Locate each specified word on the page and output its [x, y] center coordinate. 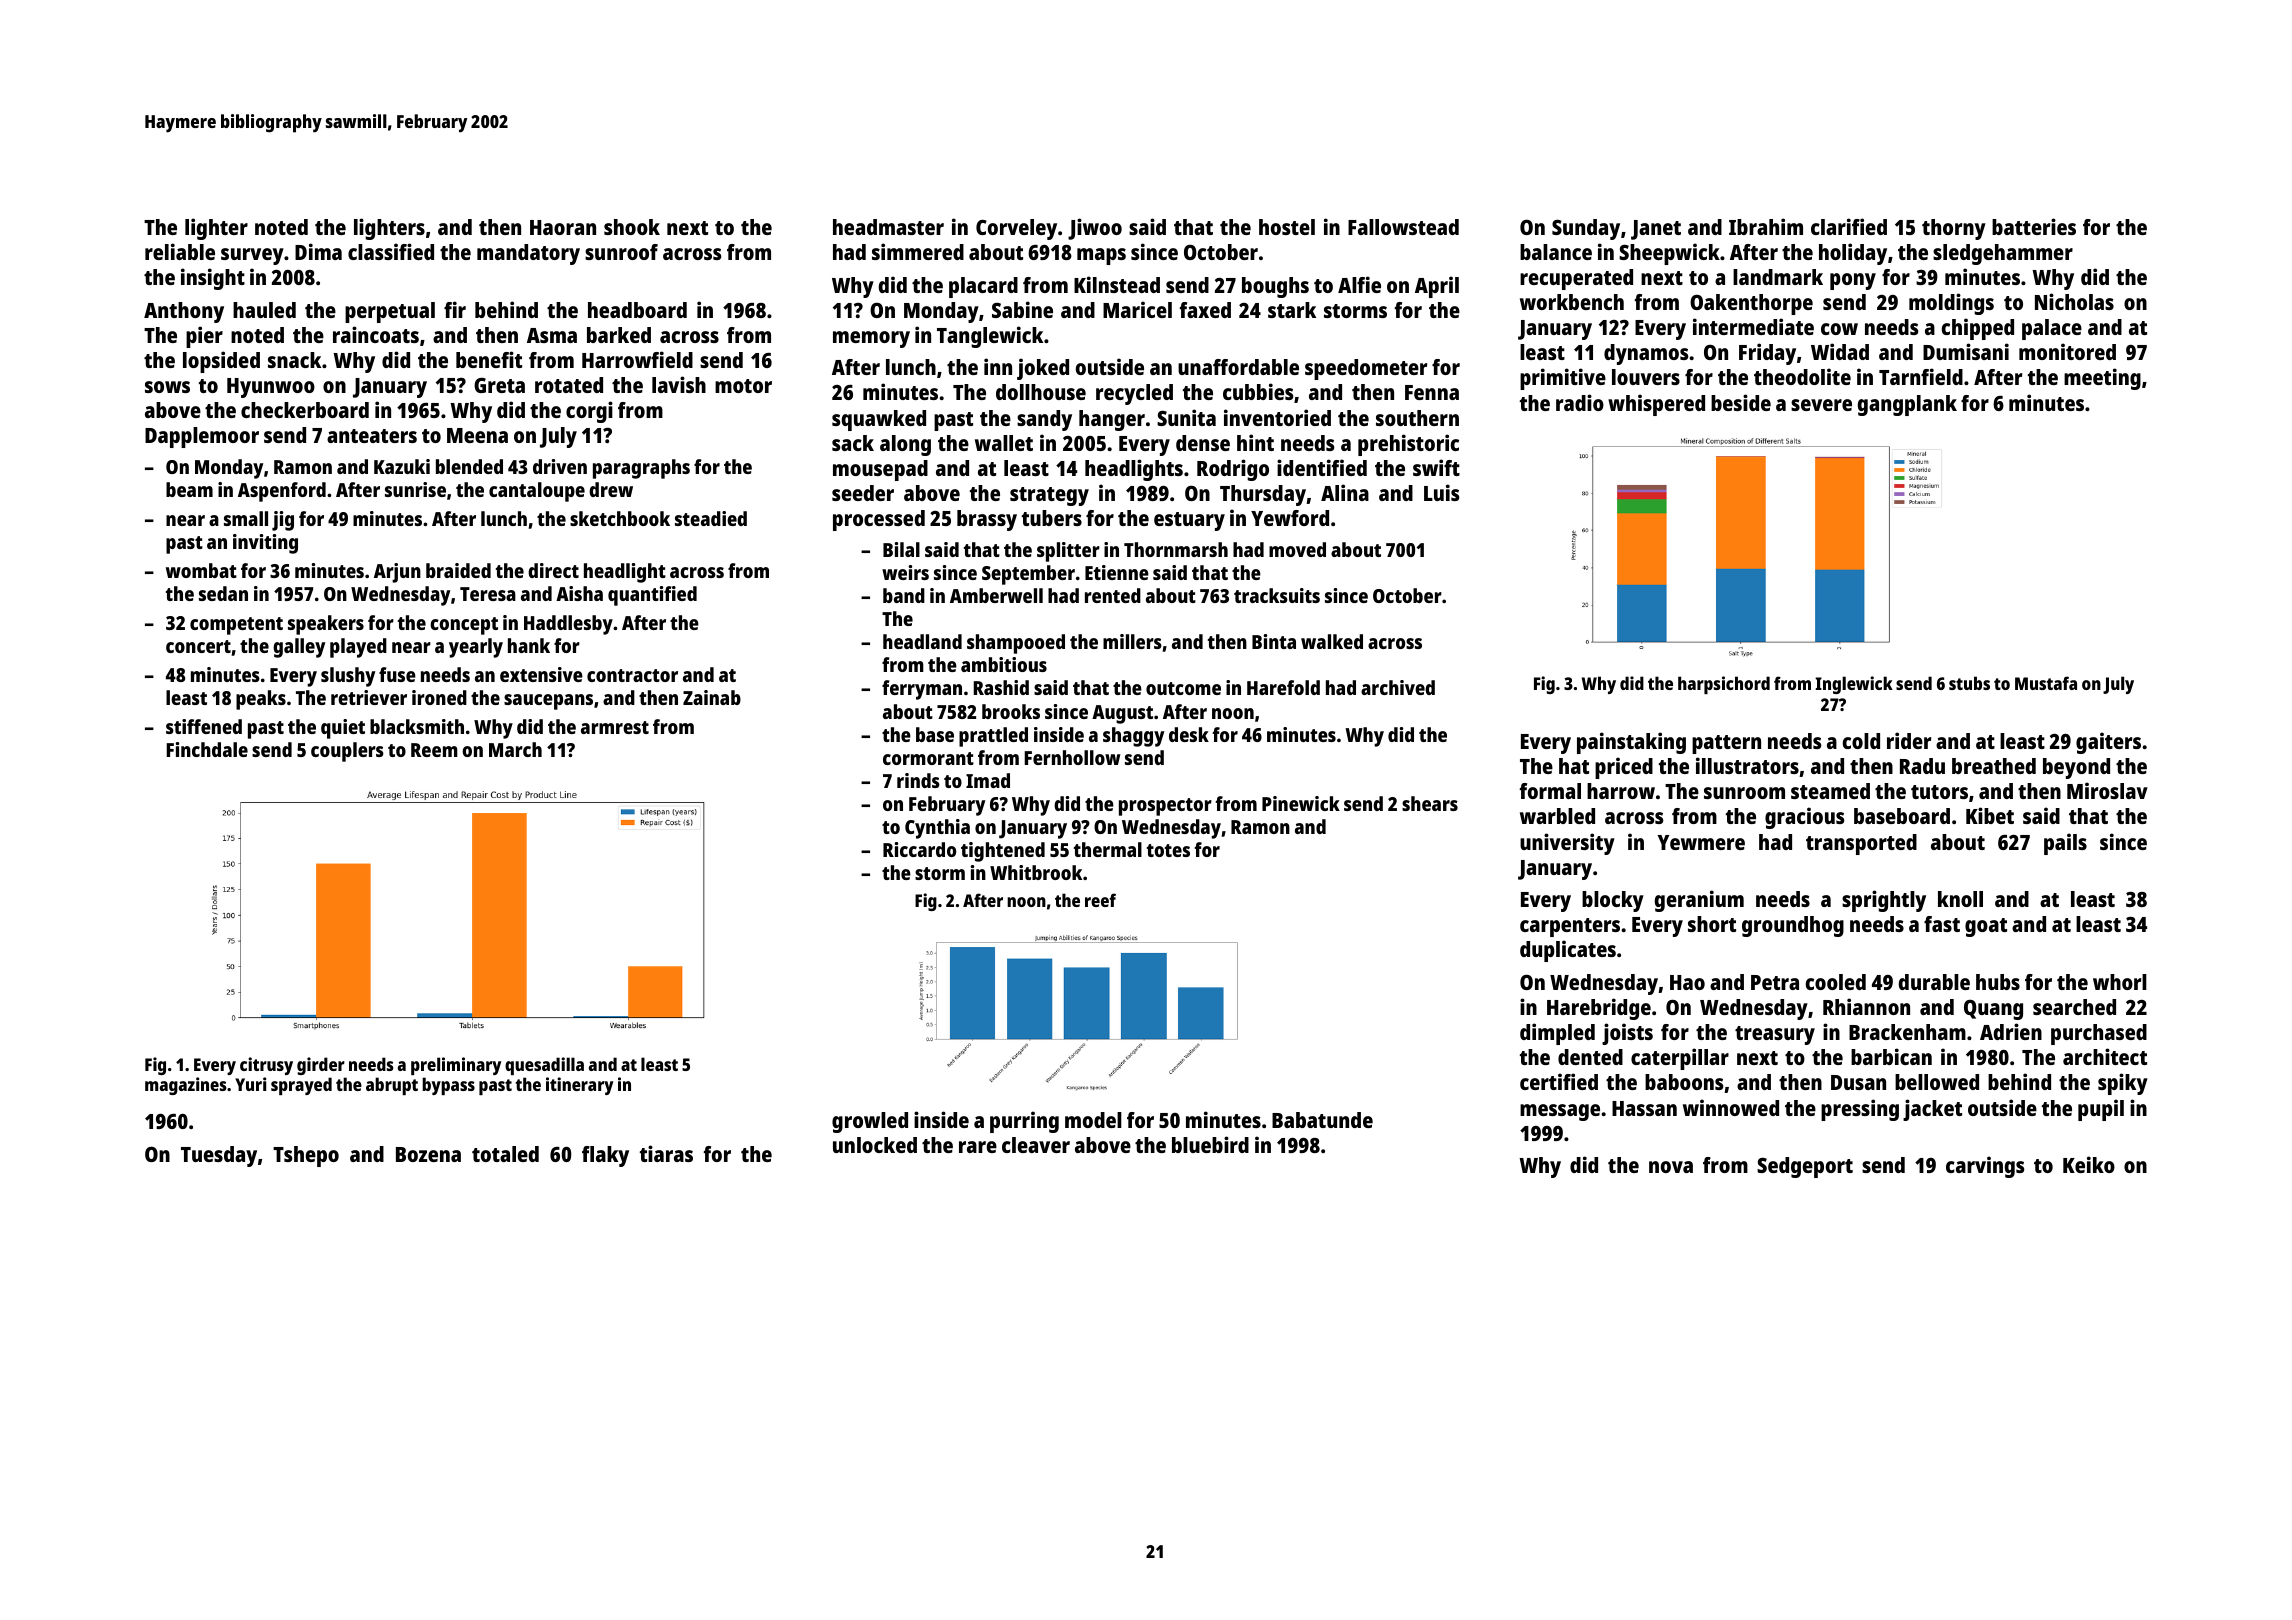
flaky [605, 1156]
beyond [2076, 768]
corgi [589, 412]
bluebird [1210, 1144]
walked [1332, 641]
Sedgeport [1805, 1167]
